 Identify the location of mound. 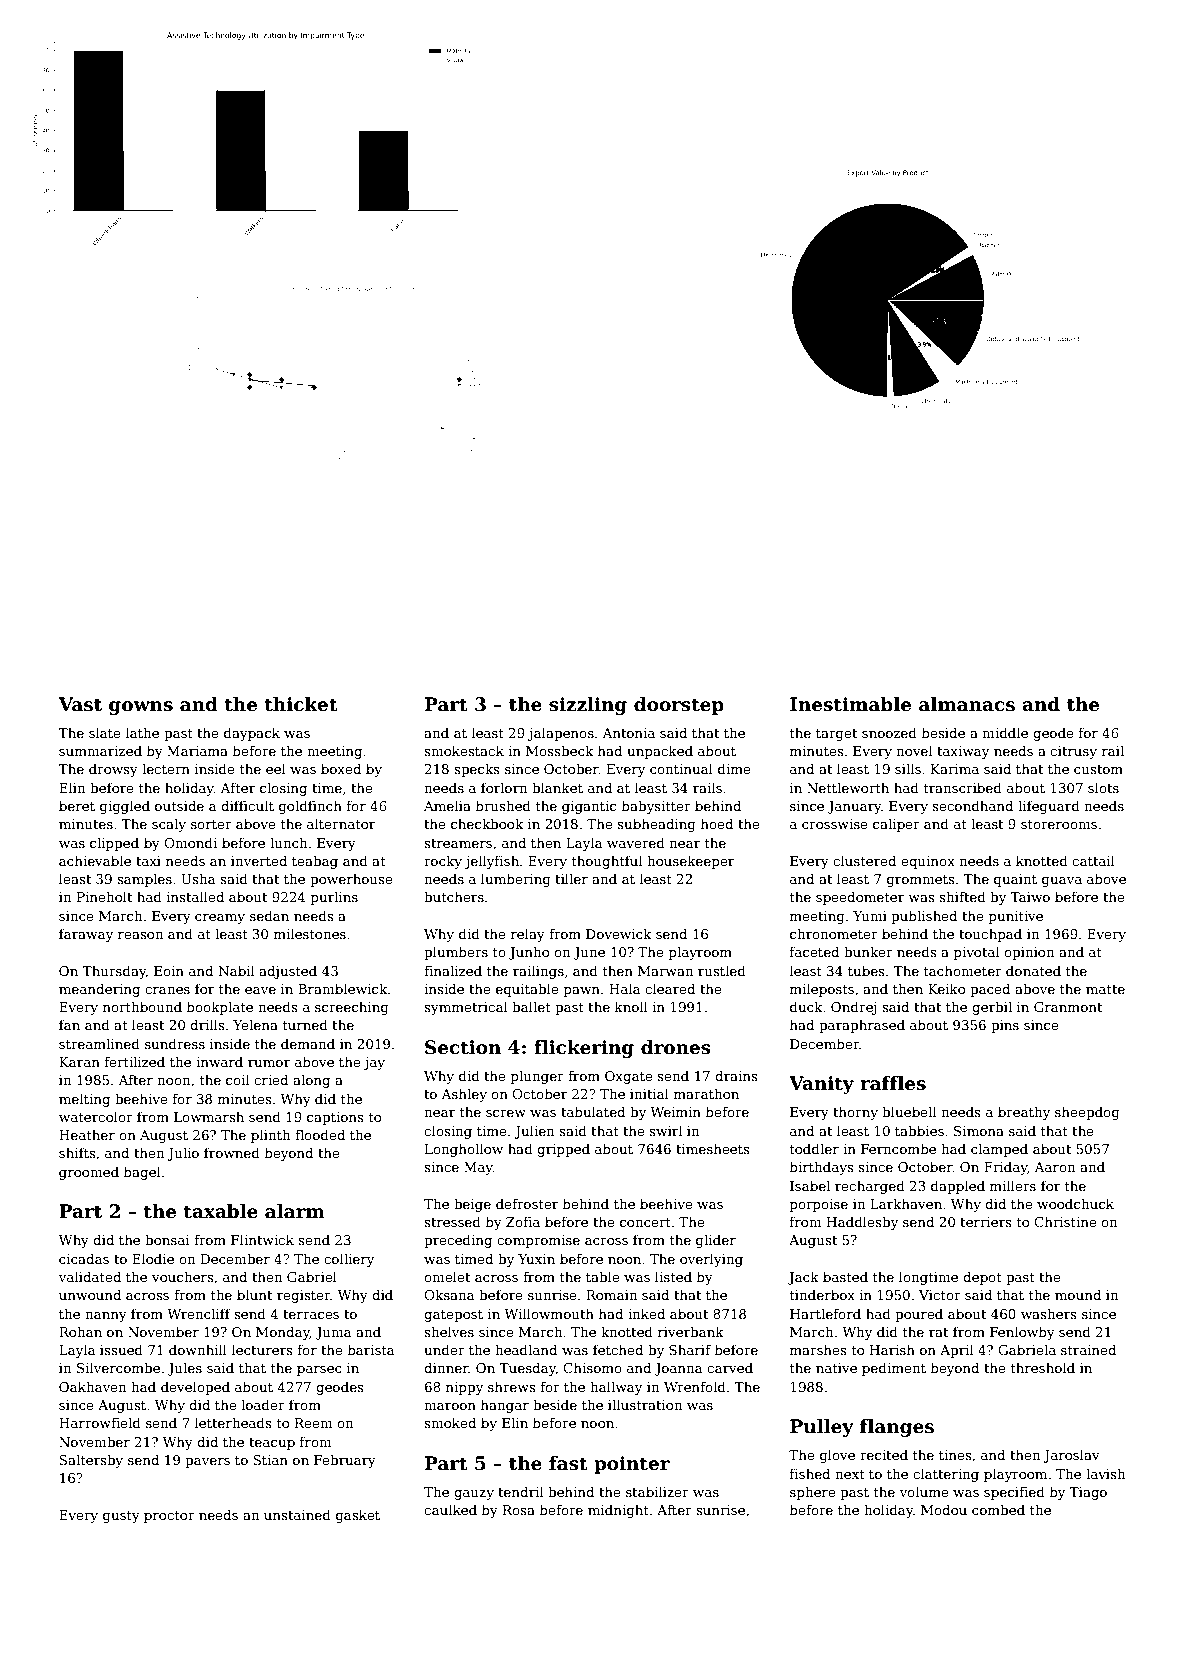
(1078, 1294).
